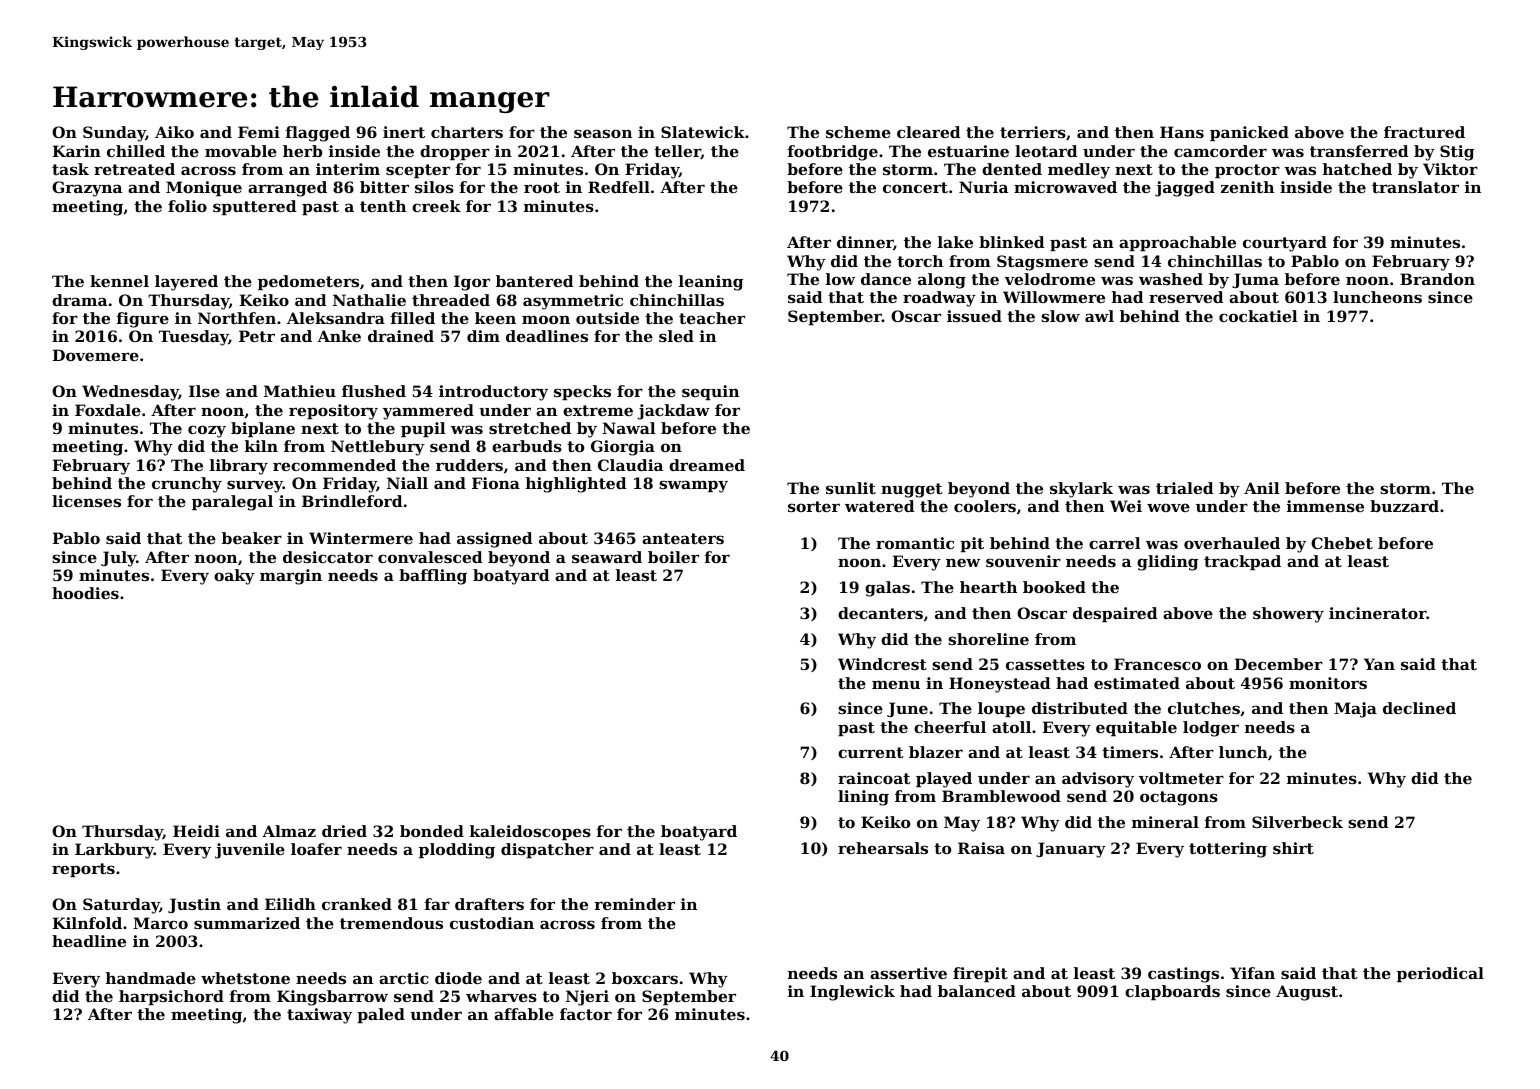 Image resolution: width=1540 pixels, height=1089 pixels. Describe the element at coordinates (1297, 822) in the screenshot. I see `Silverbeck` at that location.
